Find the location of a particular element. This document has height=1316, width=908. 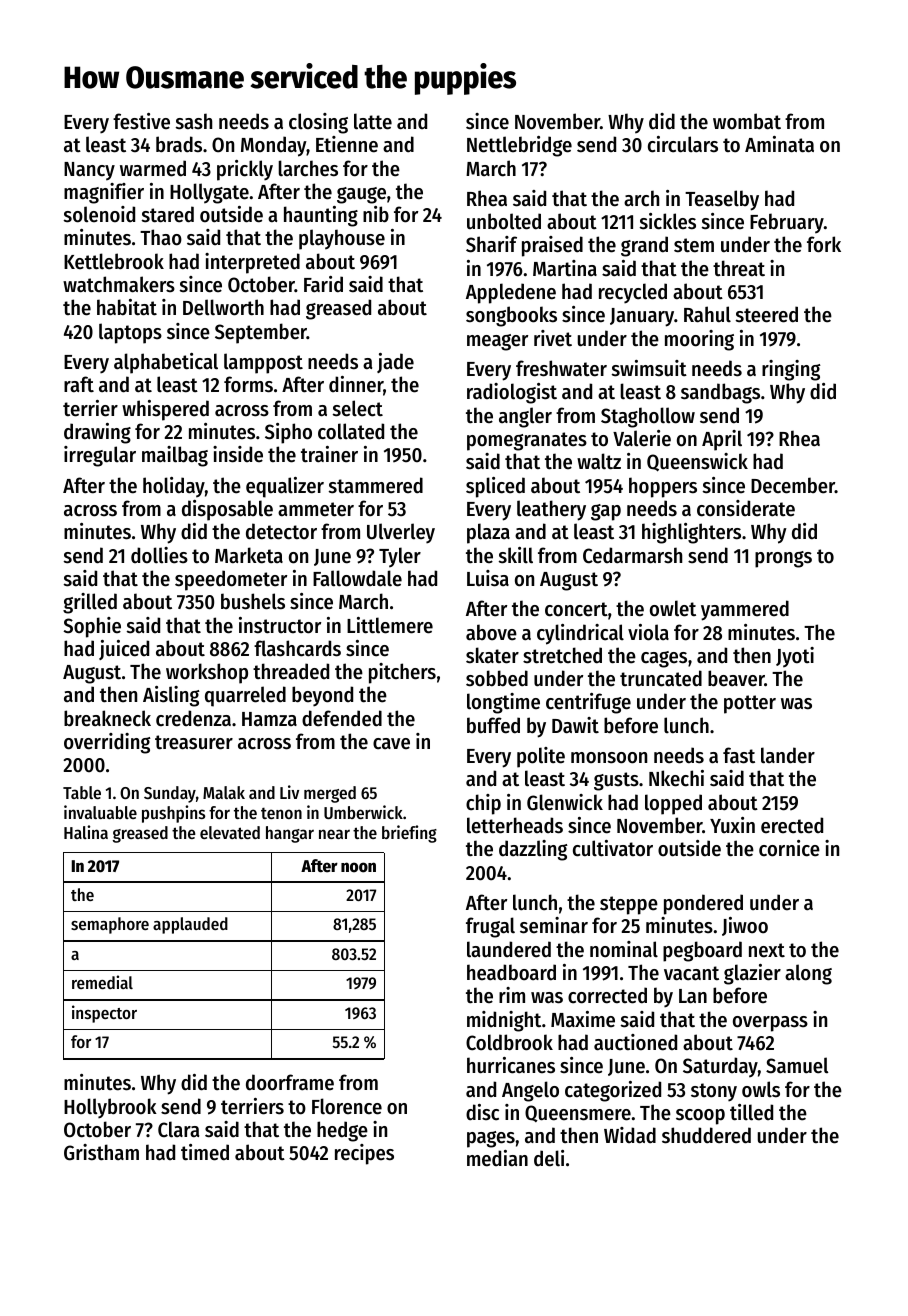

Sharif is located at coordinates (491, 244).
